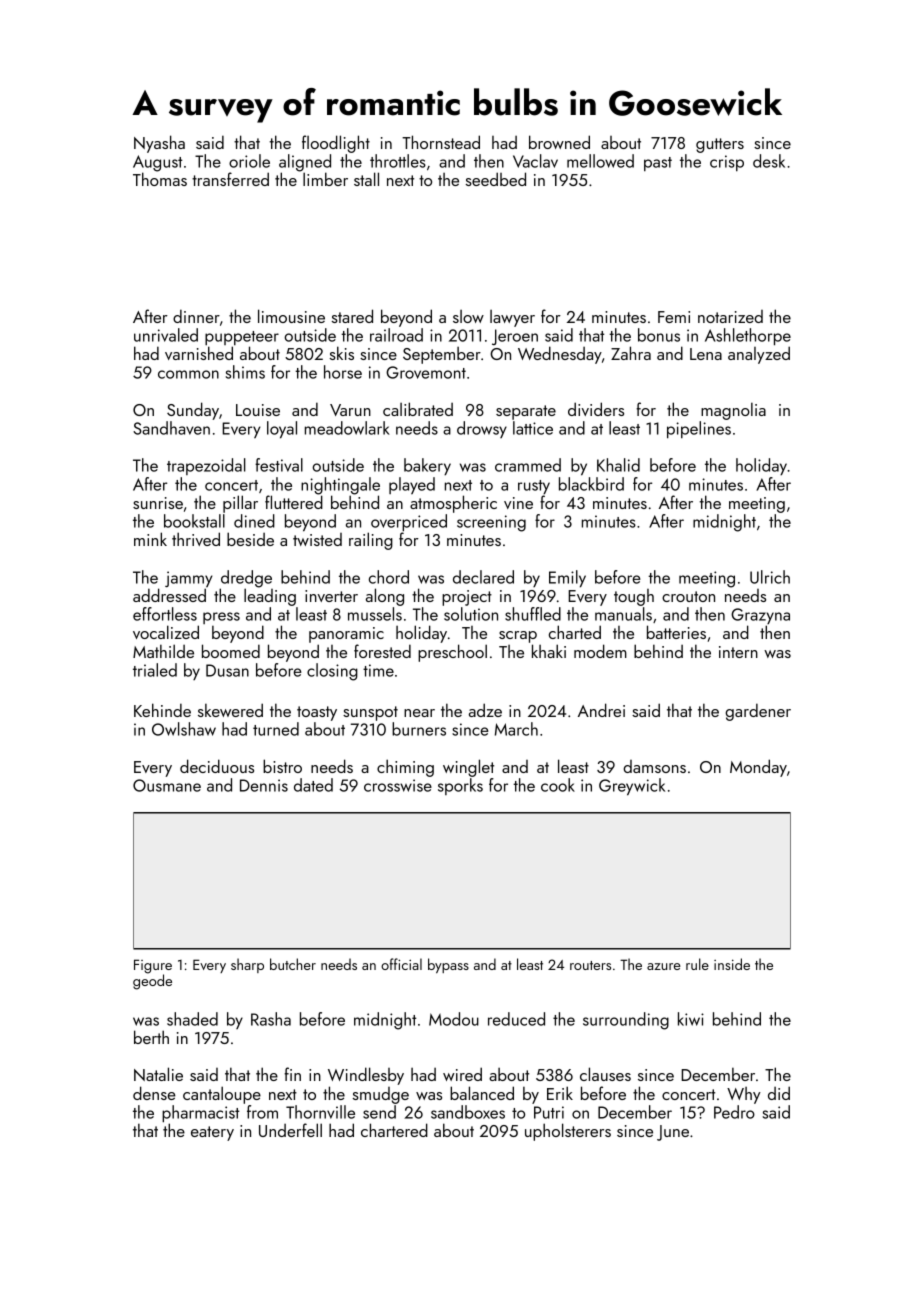 This page has width=924, height=1311. I want to click on notarized, so click(730, 316).
